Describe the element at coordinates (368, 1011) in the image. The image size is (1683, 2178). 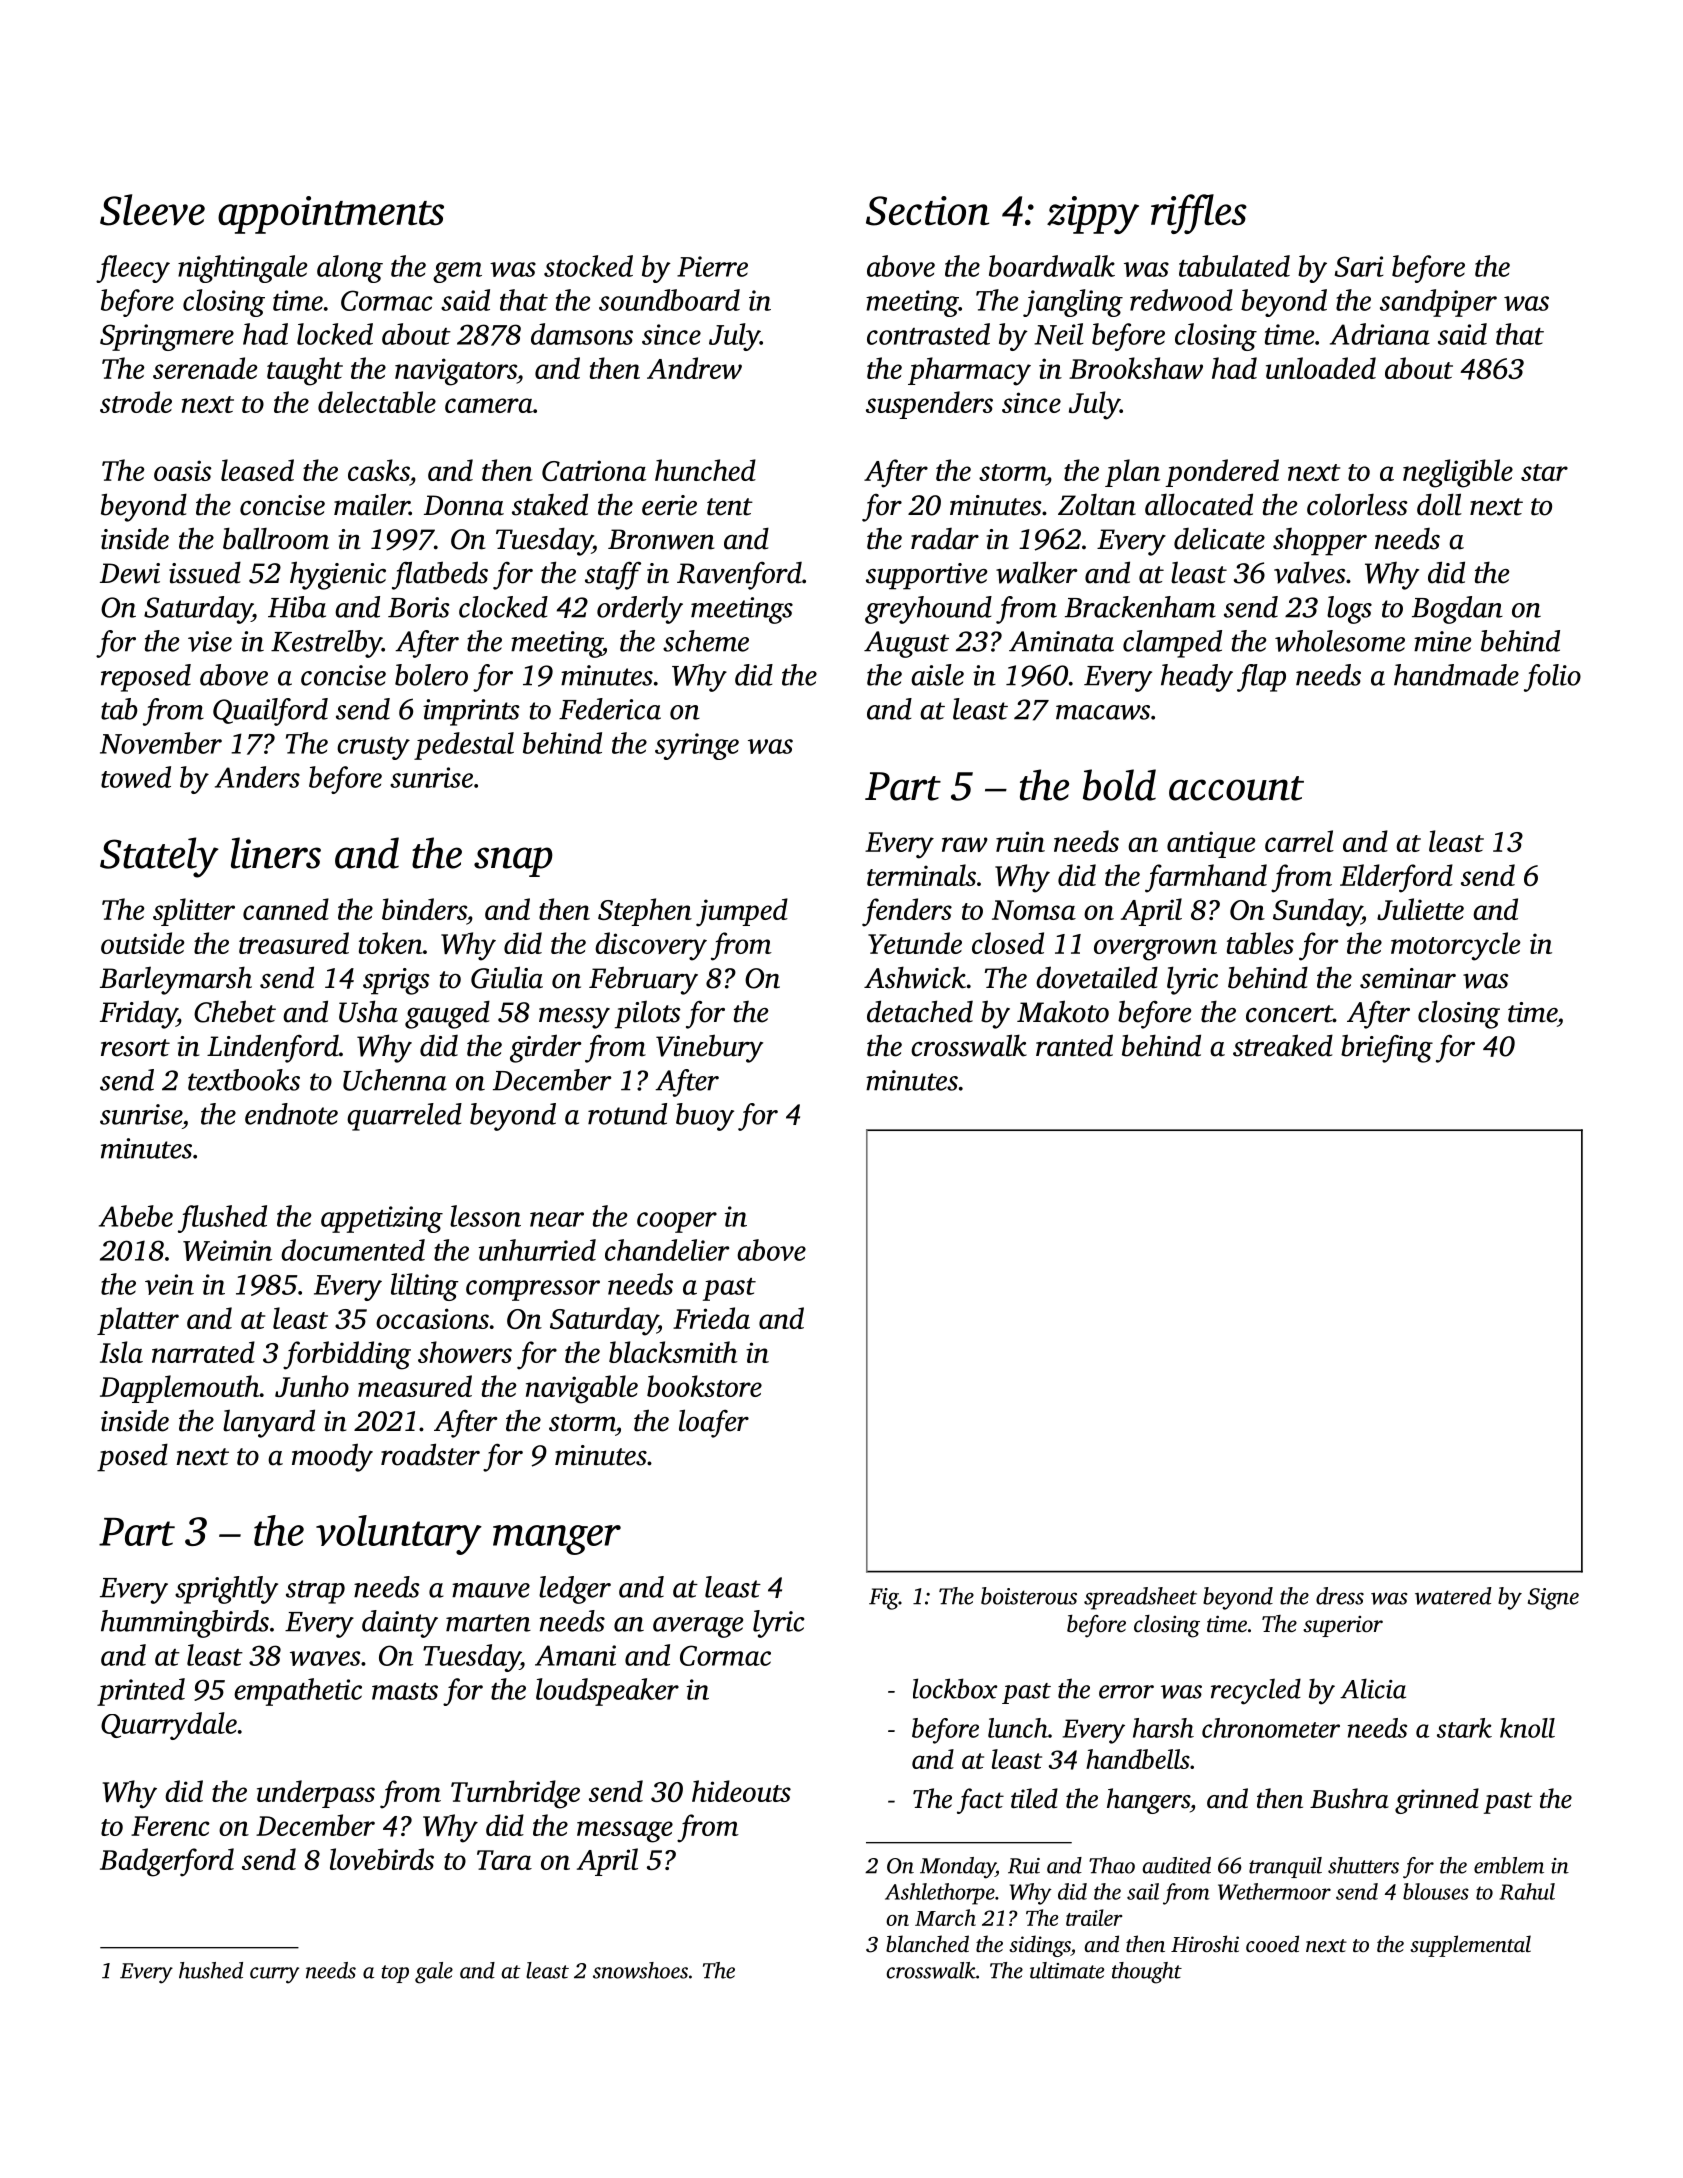
I see `Usha` at that location.
